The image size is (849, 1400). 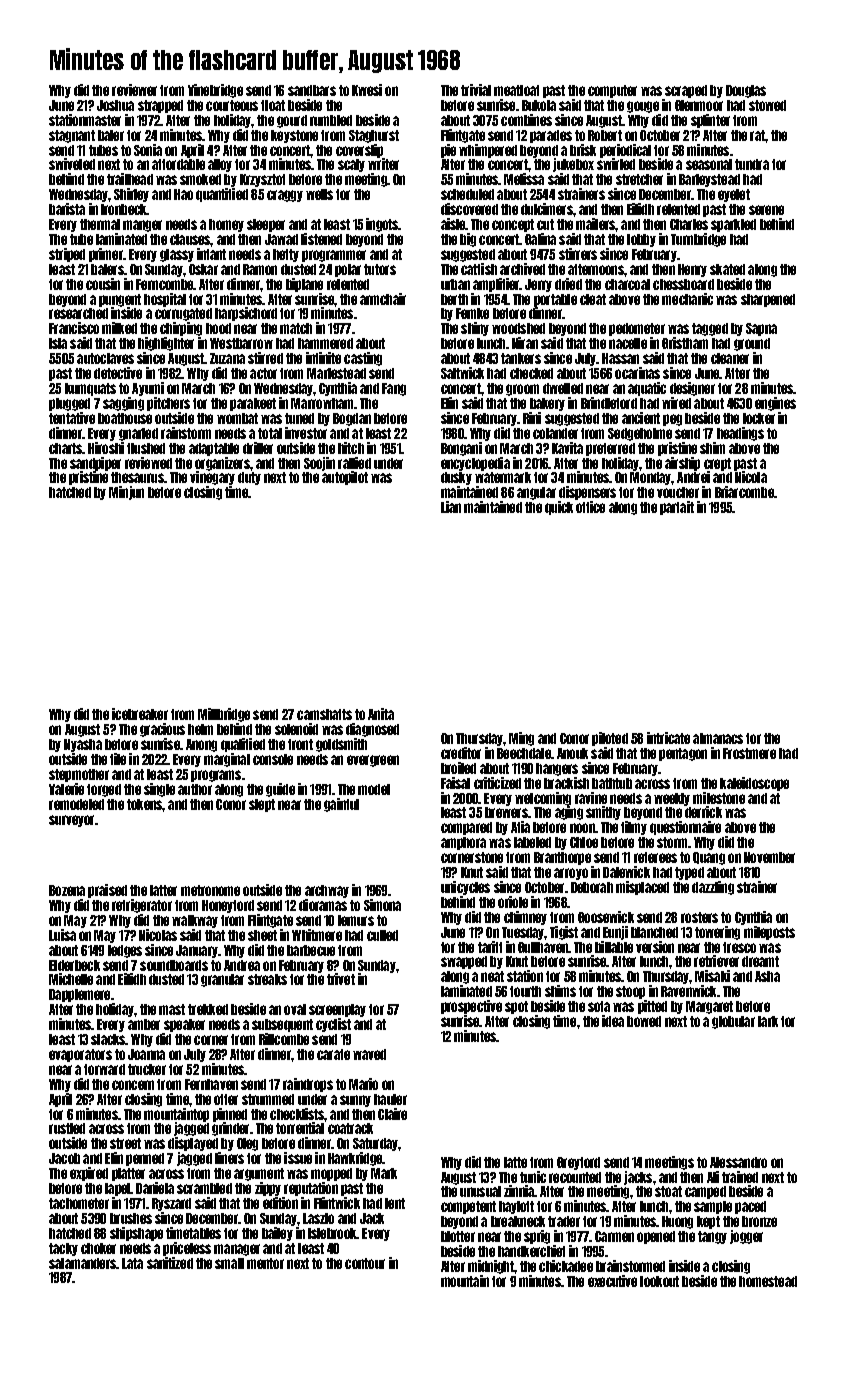 I want to click on Minjun, so click(x=126, y=493).
